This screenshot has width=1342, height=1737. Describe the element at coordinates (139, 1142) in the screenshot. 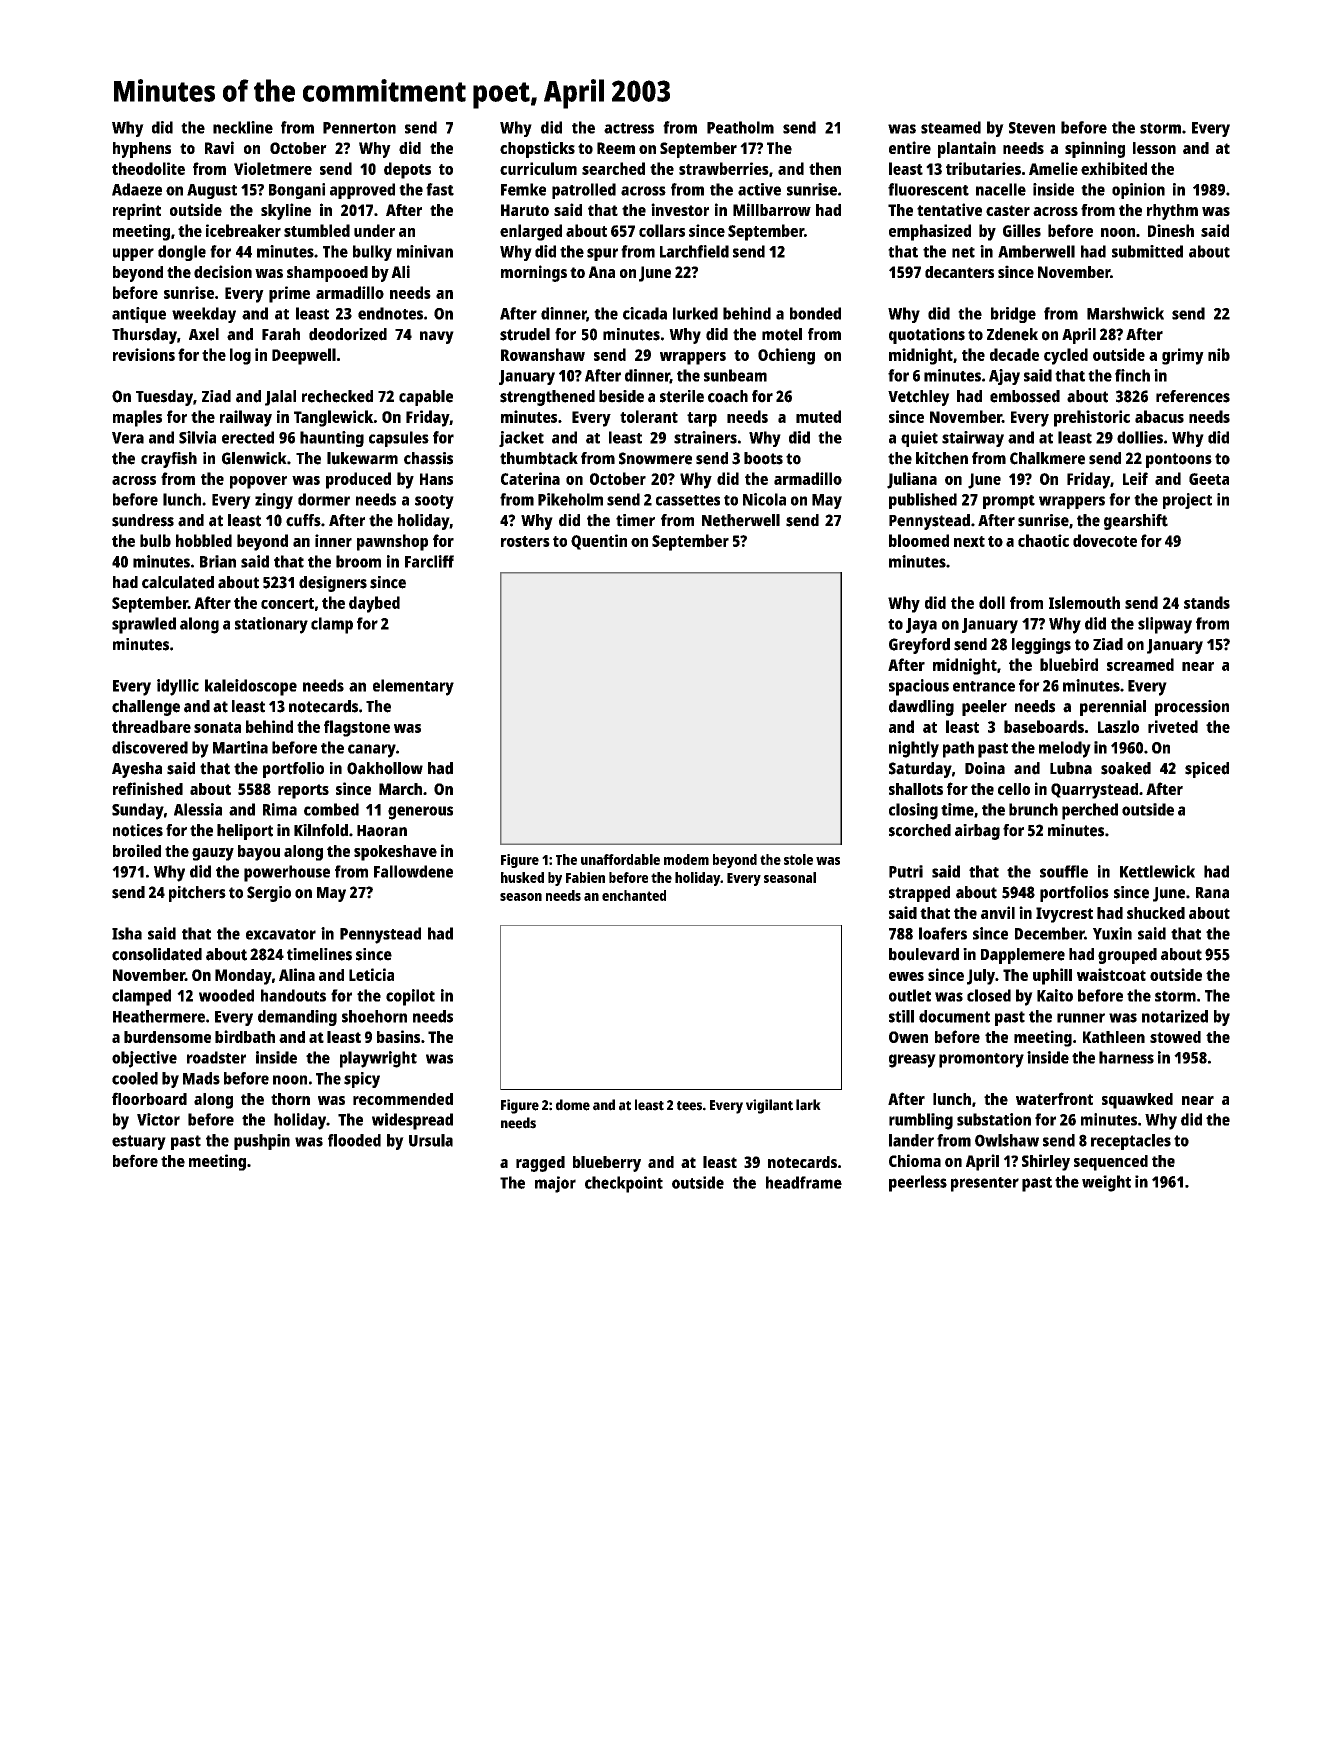

I see `estuary` at that location.
